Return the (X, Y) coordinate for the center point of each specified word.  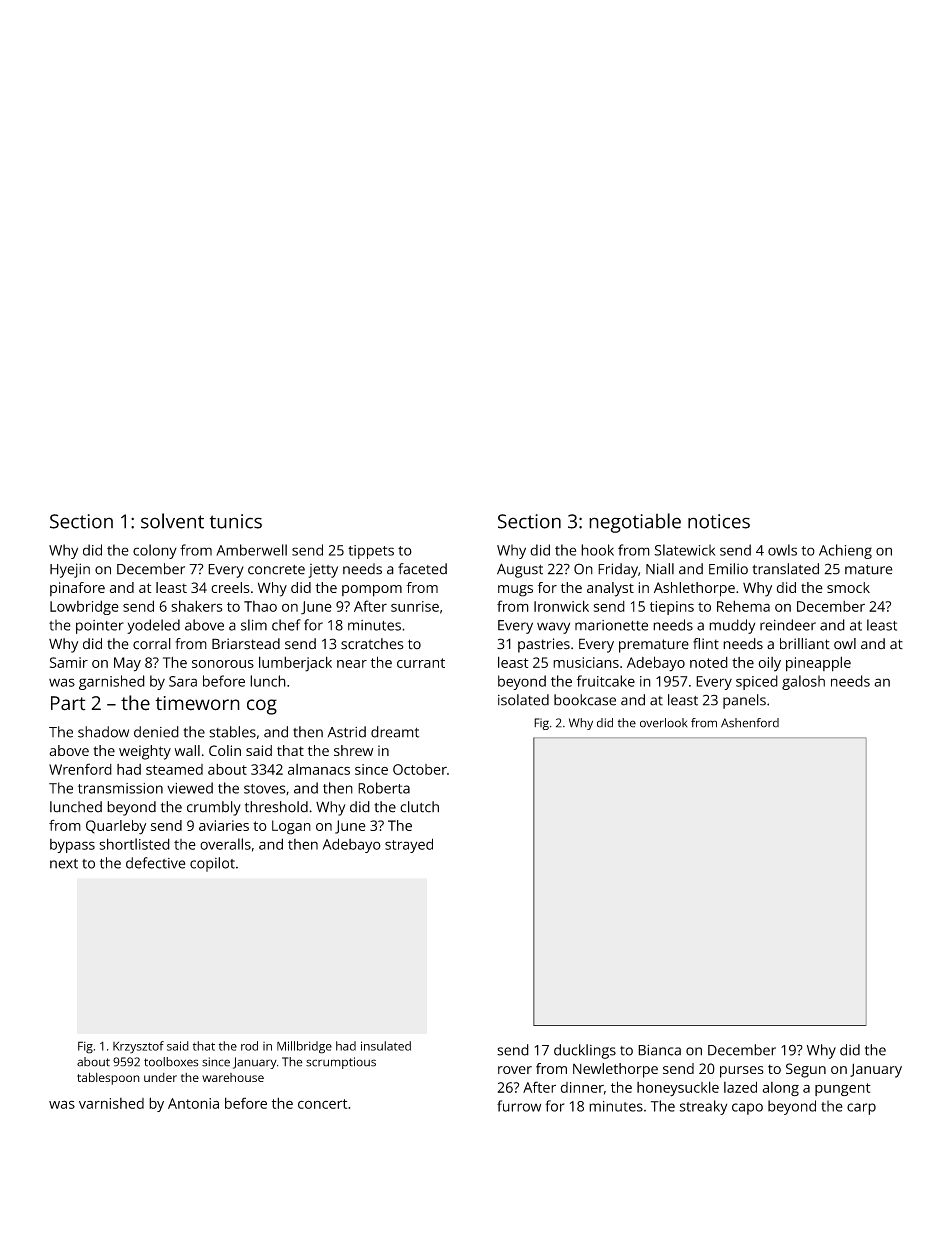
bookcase (585, 700)
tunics (236, 521)
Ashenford (750, 723)
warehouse (233, 1077)
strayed (409, 845)
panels (744, 701)
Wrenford (80, 769)
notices (719, 521)
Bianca (659, 1050)
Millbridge (304, 1047)
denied (156, 732)
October (420, 769)
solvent (172, 521)
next (64, 864)
